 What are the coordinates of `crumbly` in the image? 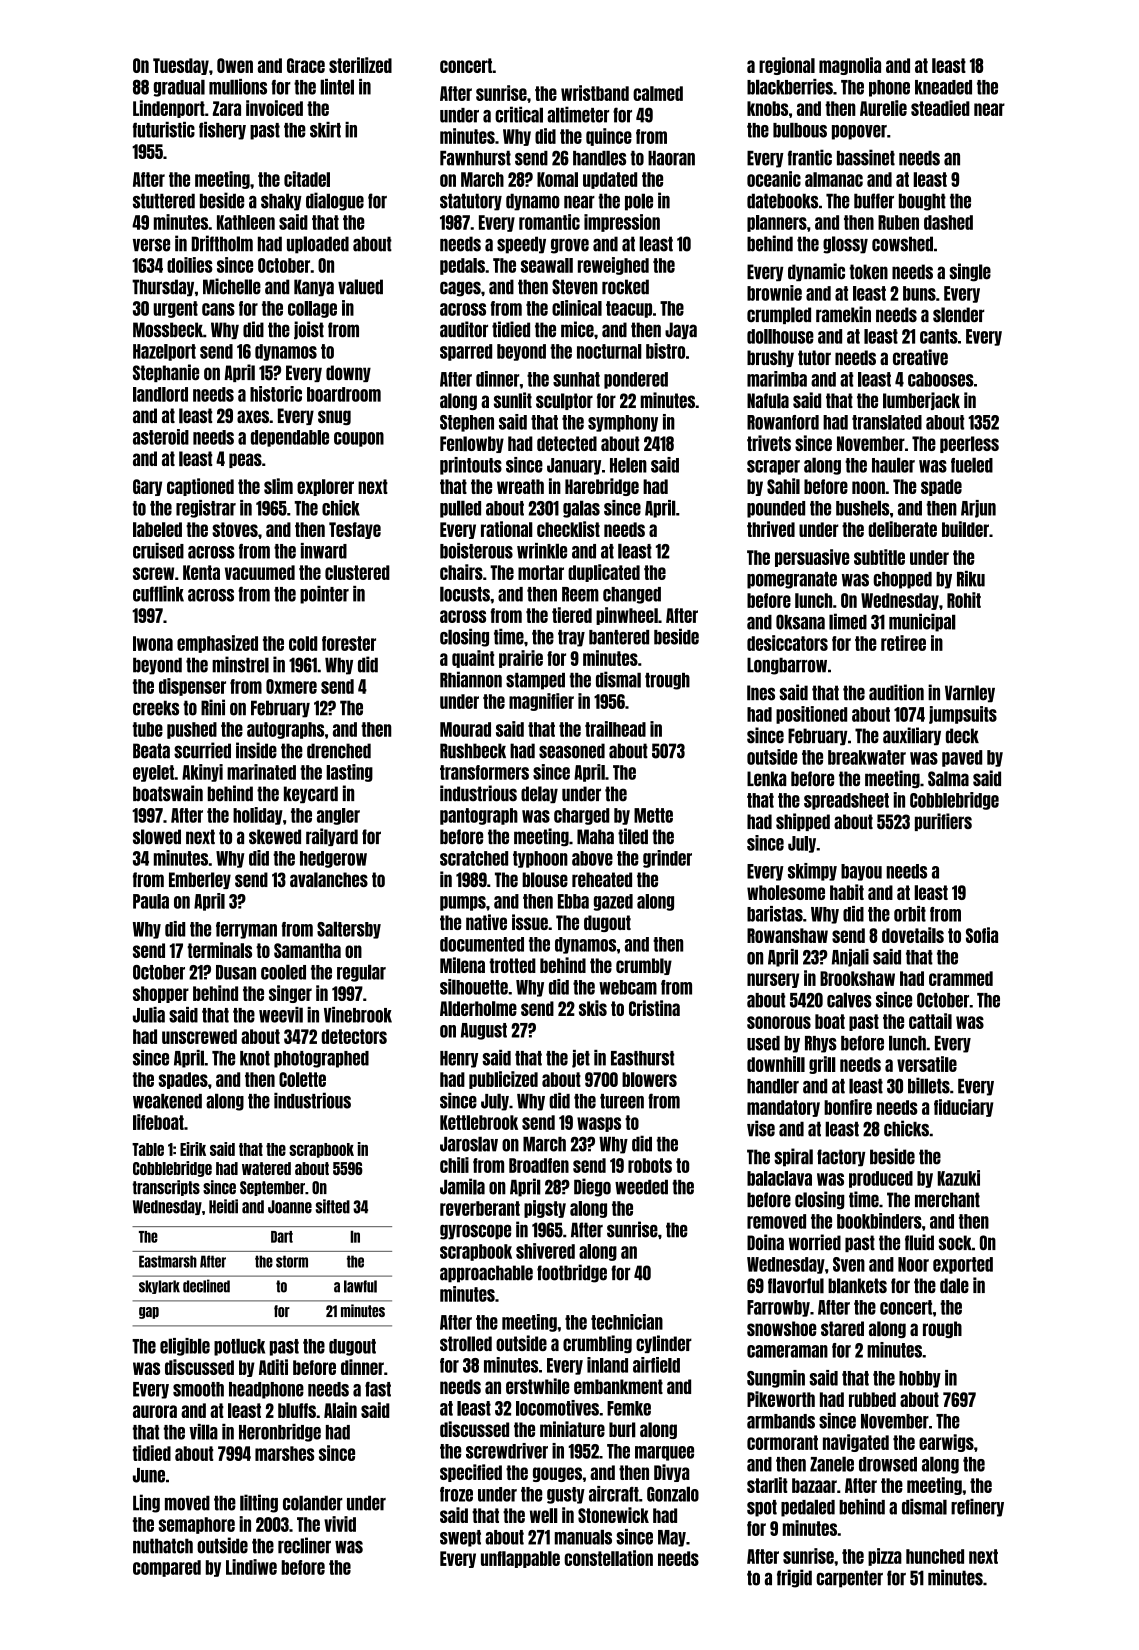 It's located at (644, 966).
